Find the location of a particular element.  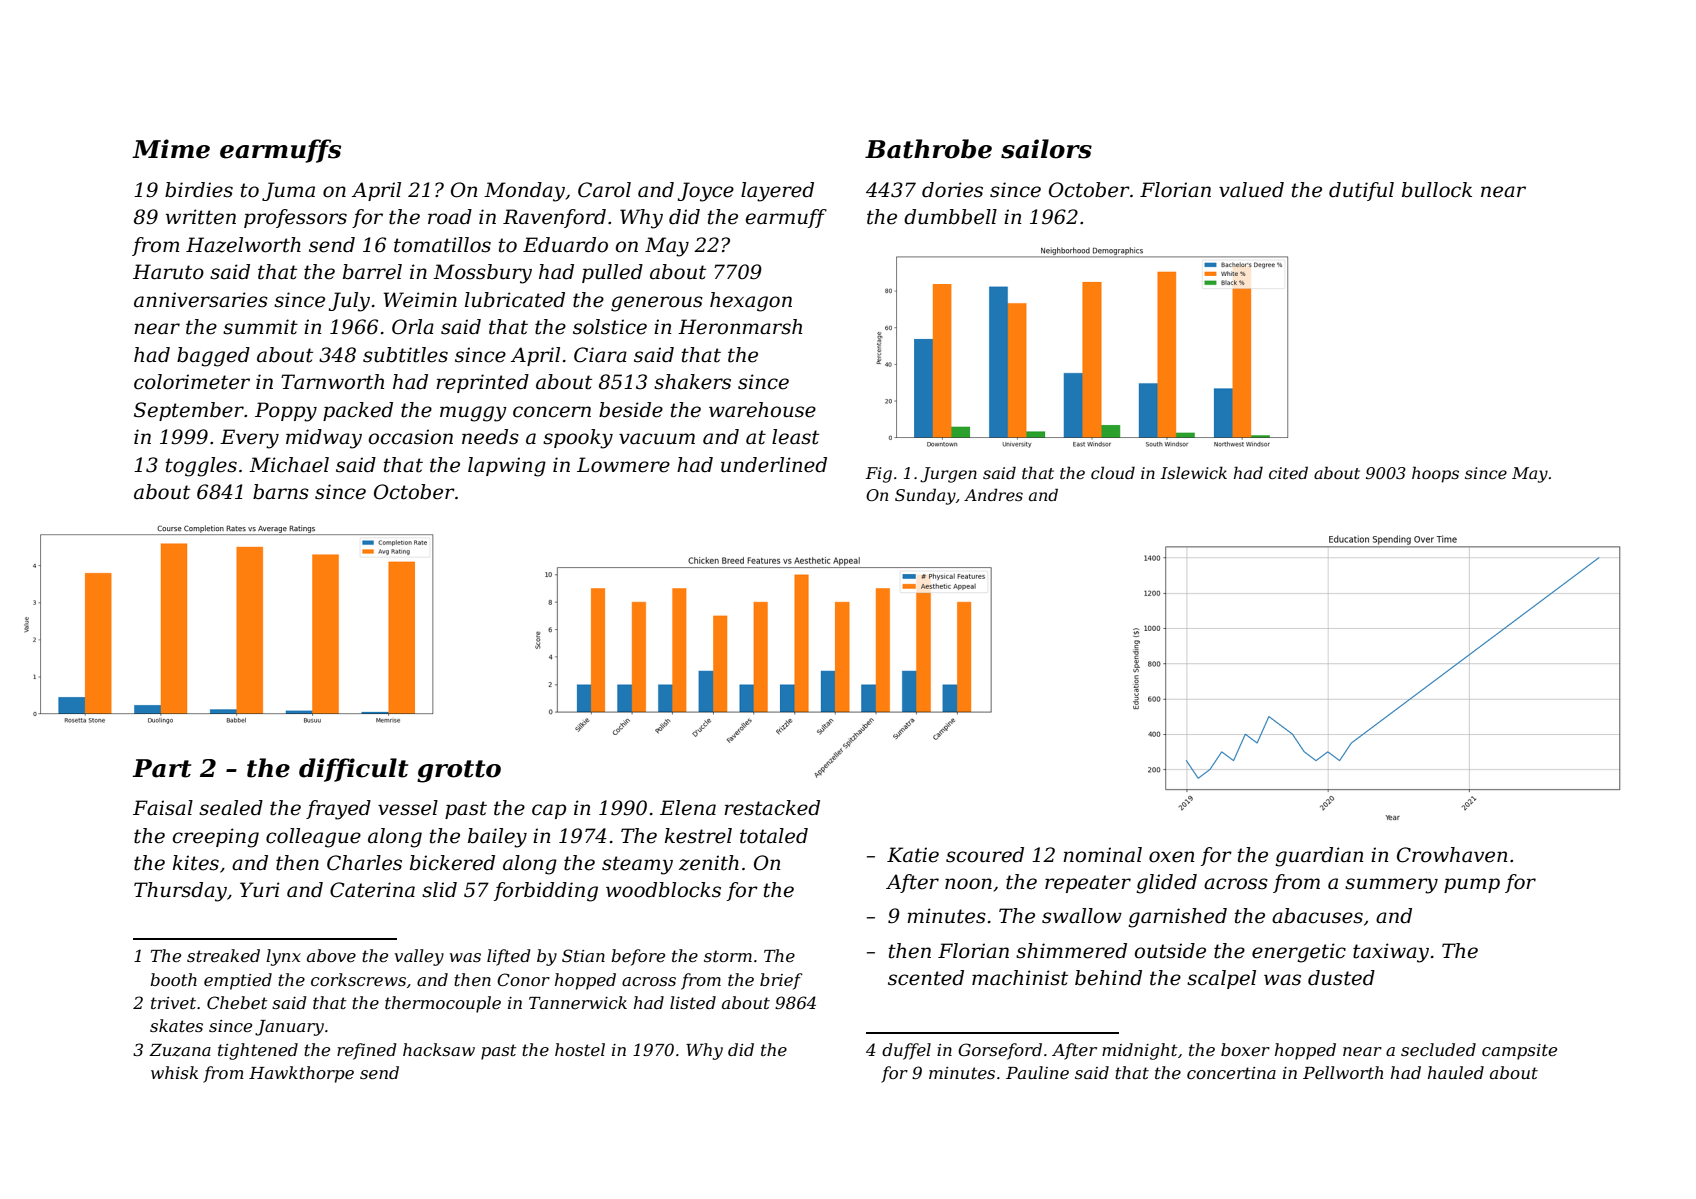

hoops is located at coordinates (1435, 474).
